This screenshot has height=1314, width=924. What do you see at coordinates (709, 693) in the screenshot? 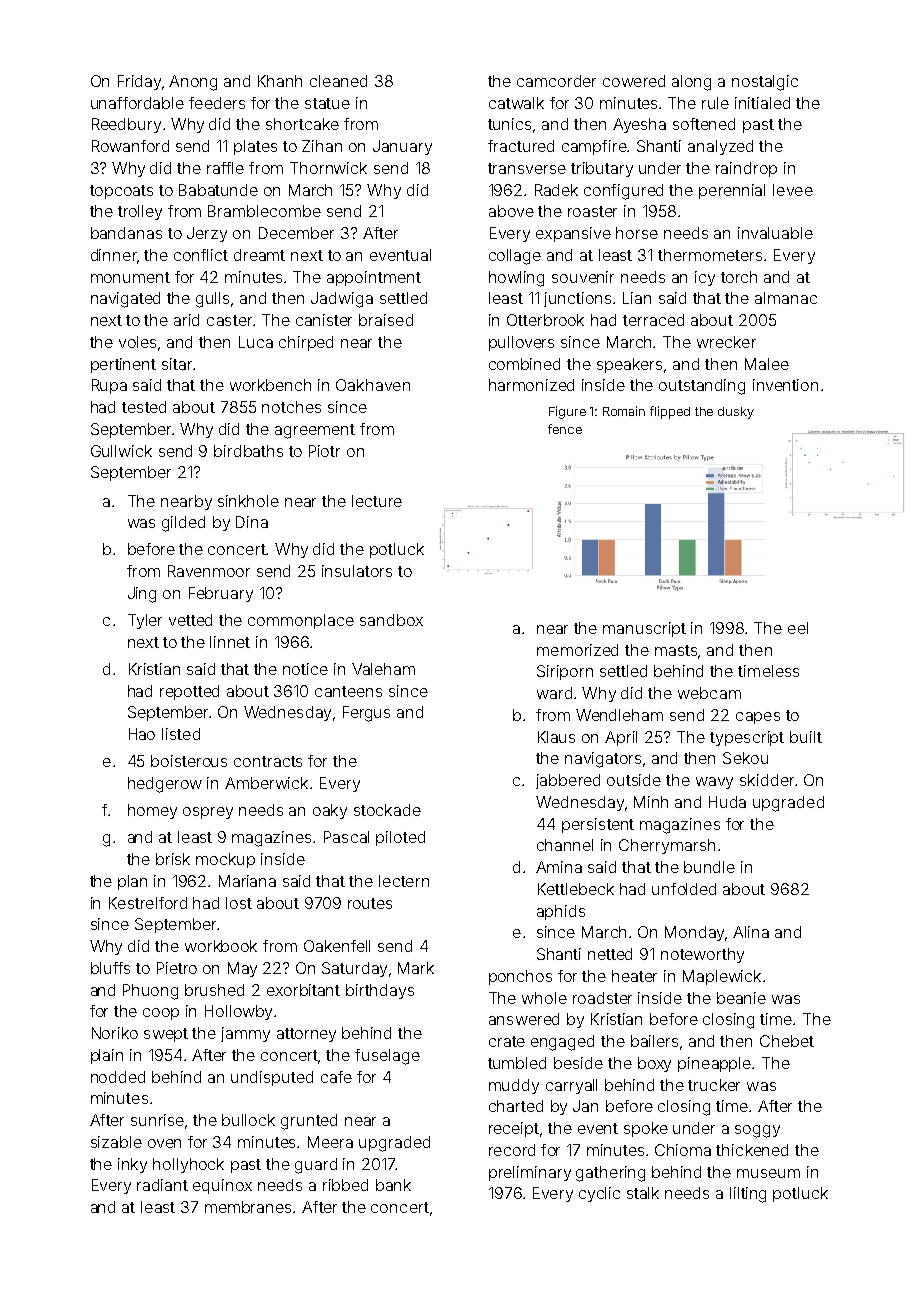
I see `webcam` at bounding box center [709, 693].
